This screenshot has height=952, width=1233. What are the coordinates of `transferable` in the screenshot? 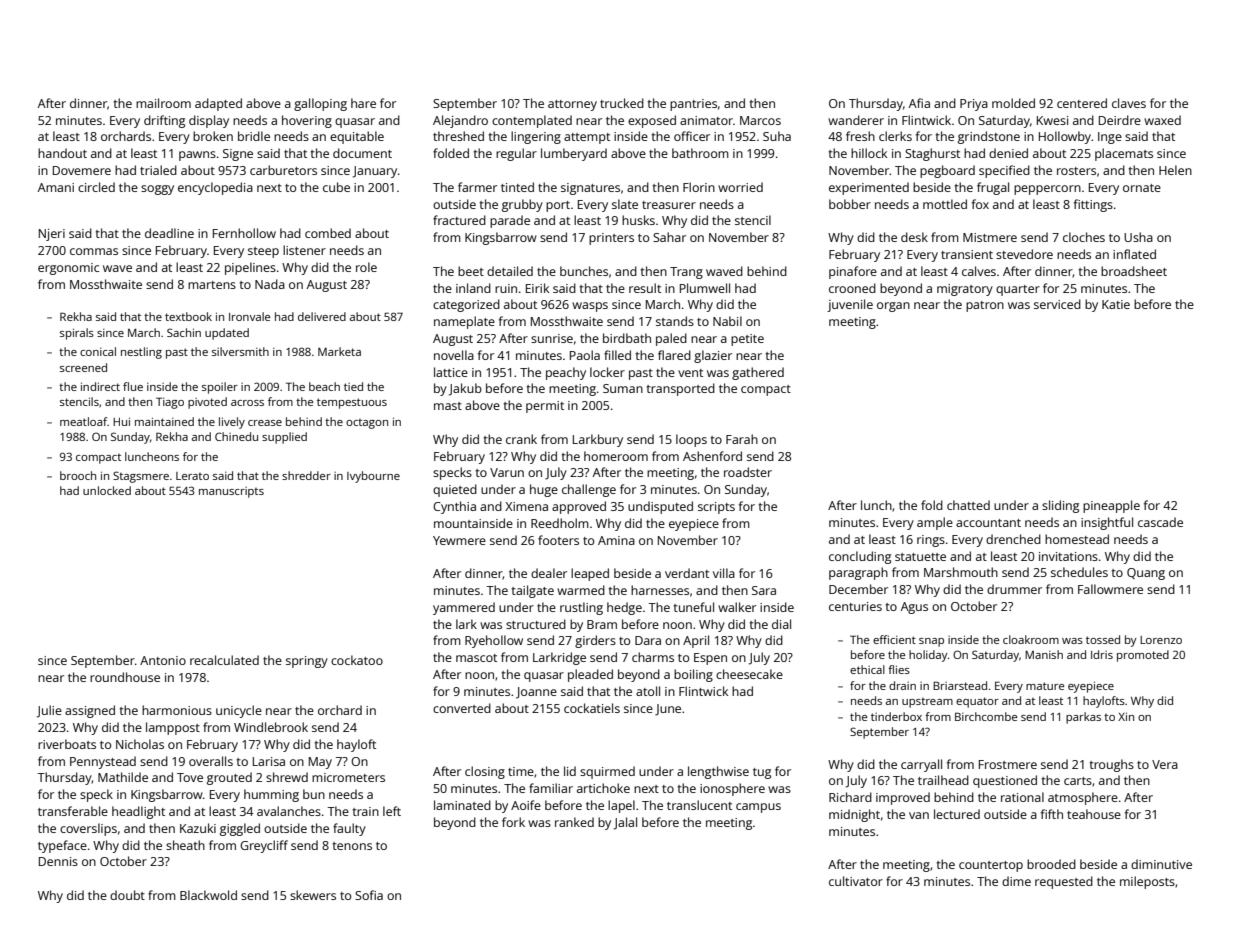 It's located at (73, 811).
